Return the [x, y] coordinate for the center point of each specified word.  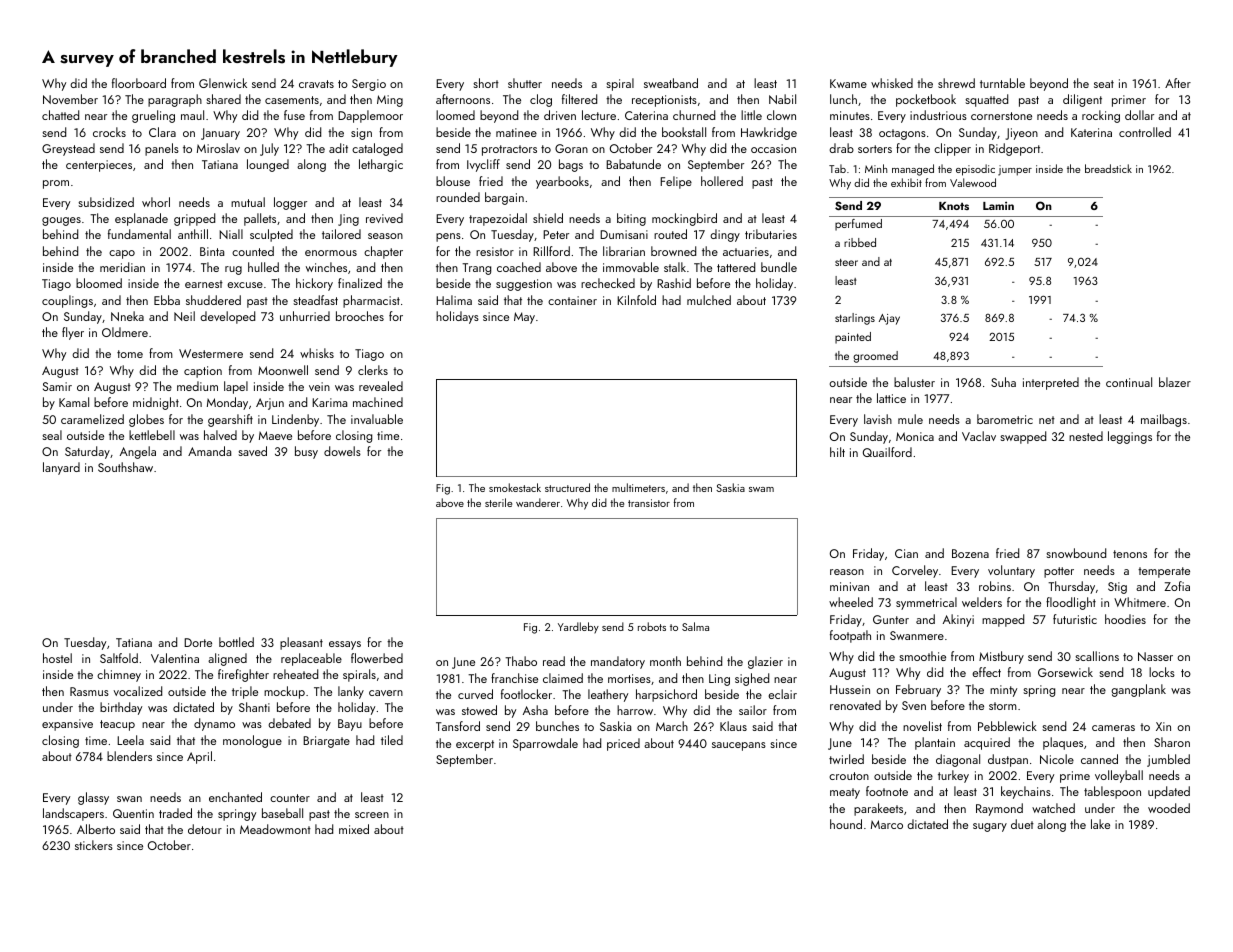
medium [197, 386]
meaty [845, 793]
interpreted [1051, 383]
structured [567, 487]
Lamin [998, 206]
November [70, 99]
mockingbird [684, 219]
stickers [94, 845]
